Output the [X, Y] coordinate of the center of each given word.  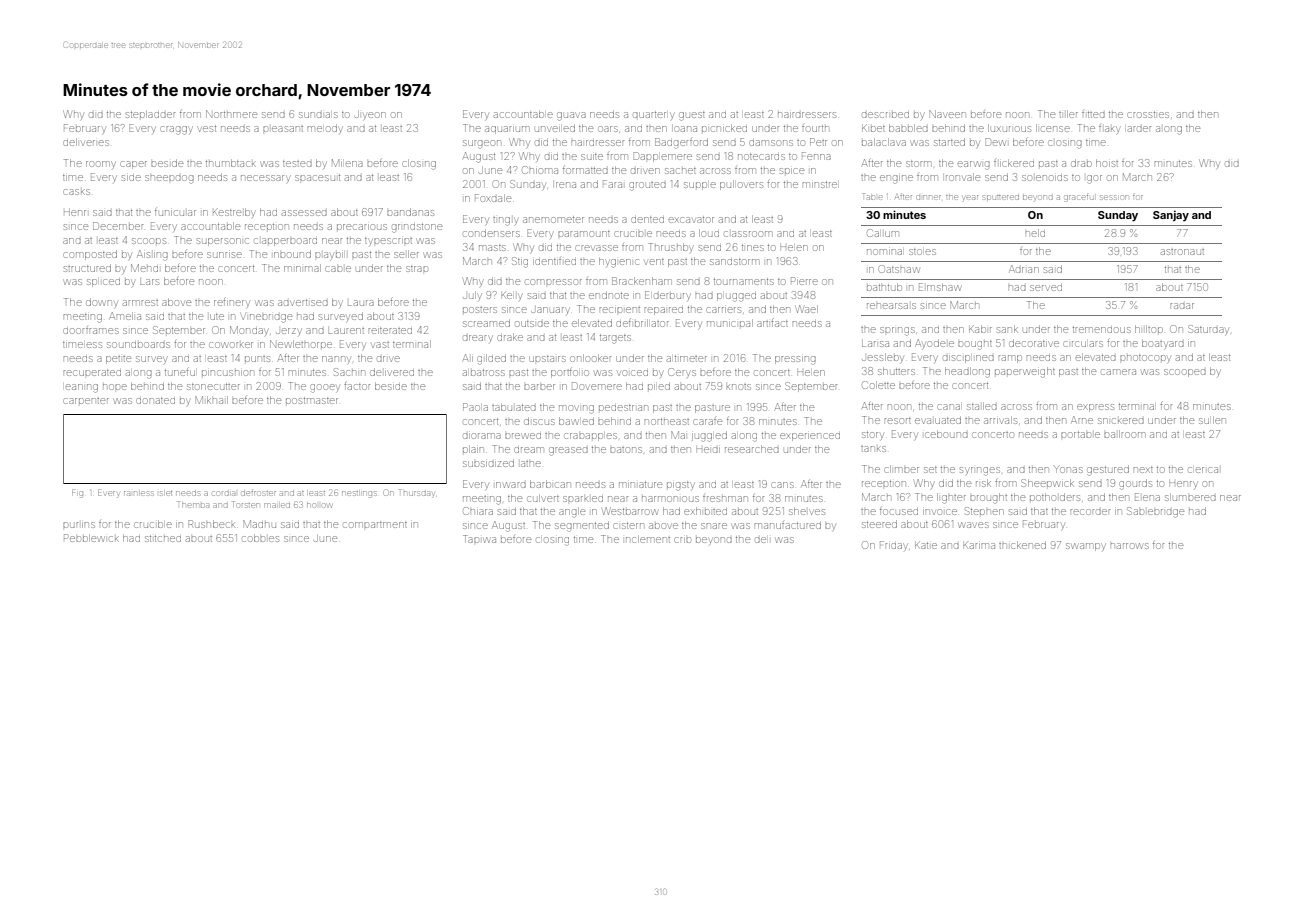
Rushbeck [211, 524]
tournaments [744, 282]
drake [510, 337]
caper [134, 165]
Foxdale [493, 198]
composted [90, 255]
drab [1081, 163]
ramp [1010, 359]
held [1035, 233]
